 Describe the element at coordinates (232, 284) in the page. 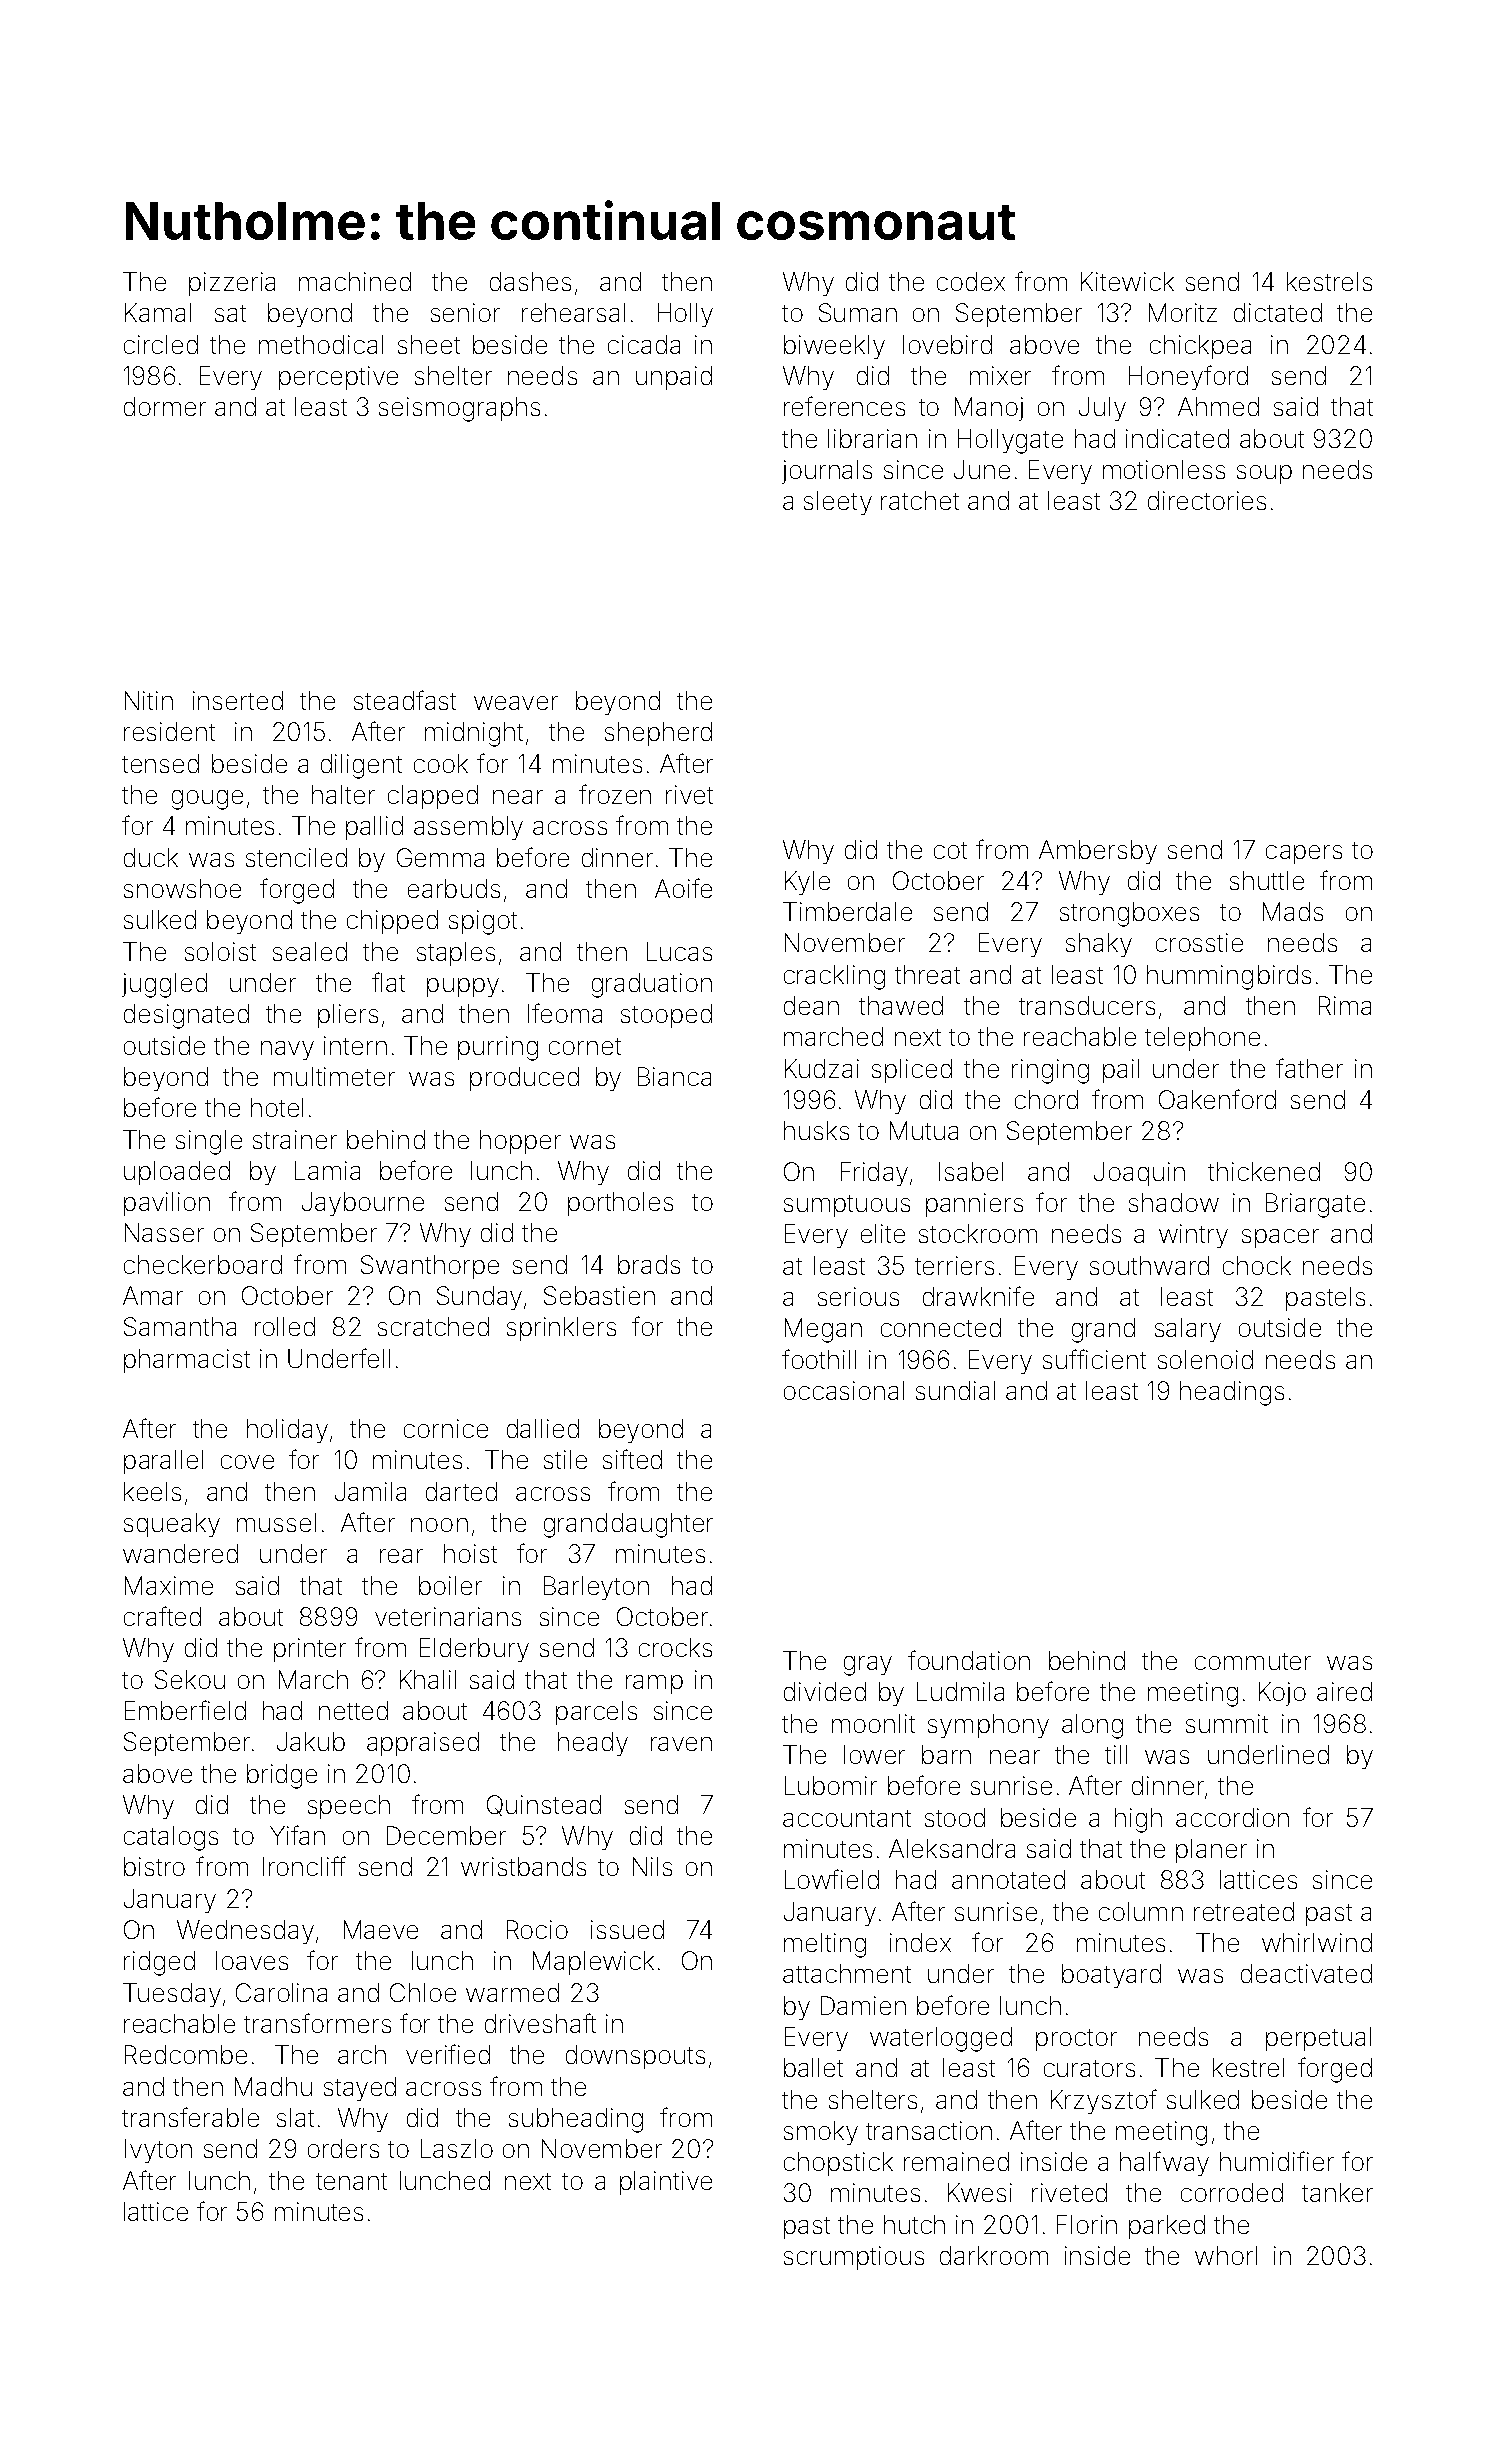

I see `pizzeria` at that location.
